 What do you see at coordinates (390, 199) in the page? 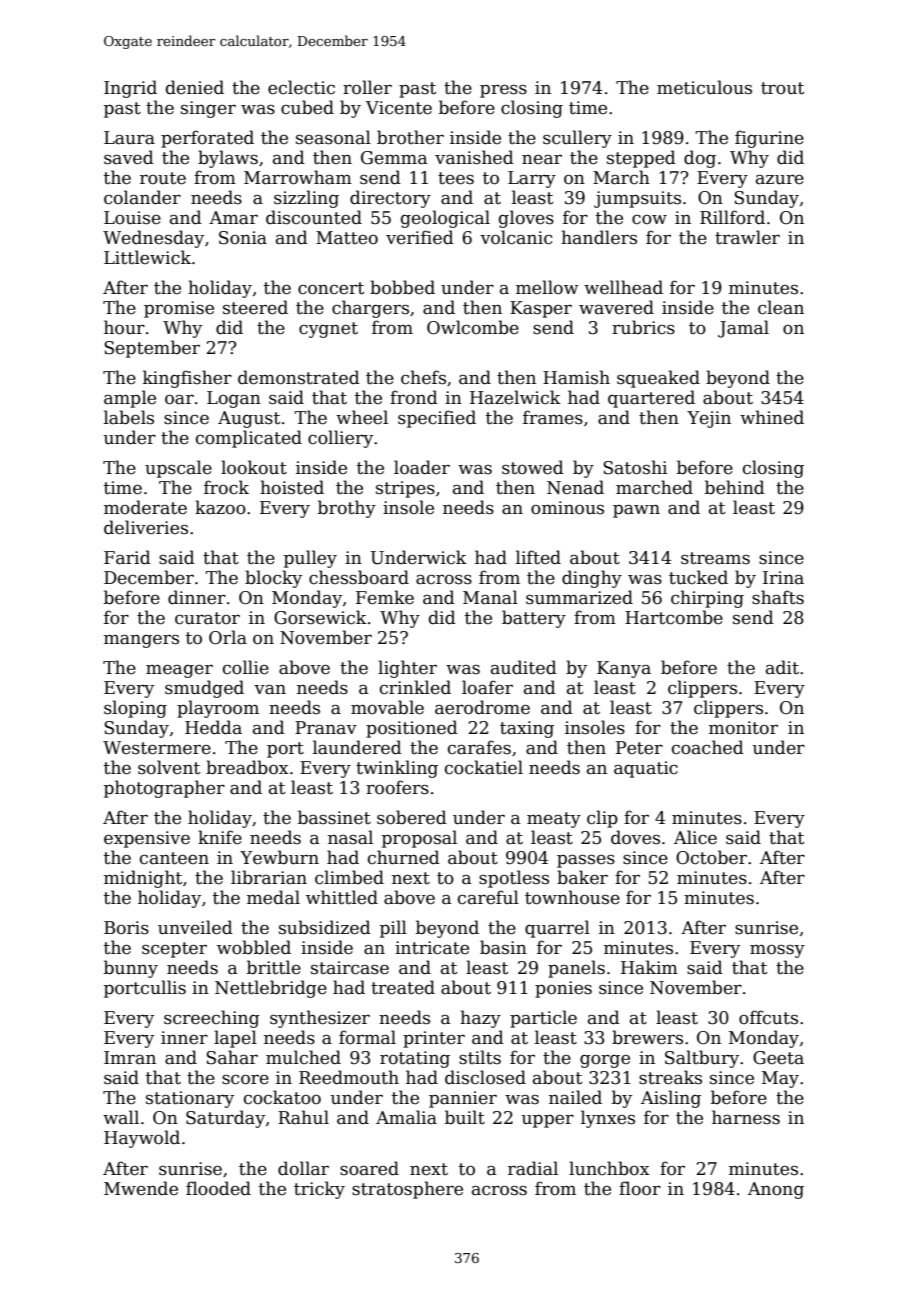
I see `directory` at bounding box center [390, 199].
